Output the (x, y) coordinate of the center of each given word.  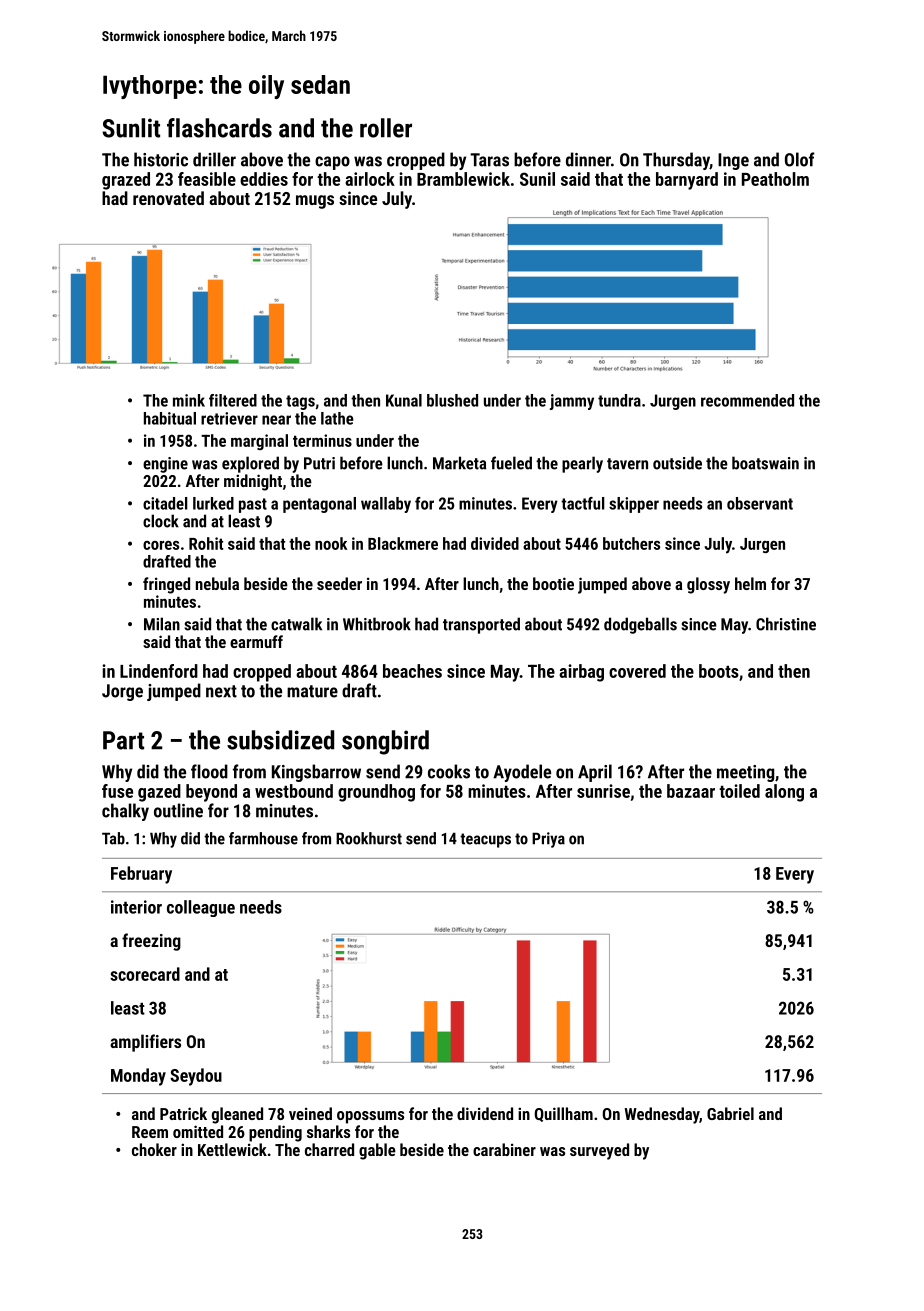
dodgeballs (640, 625)
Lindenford (159, 671)
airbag (581, 673)
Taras (489, 160)
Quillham (563, 1114)
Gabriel (730, 1113)
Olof (800, 159)
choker (154, 1149)
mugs (315, 202)
